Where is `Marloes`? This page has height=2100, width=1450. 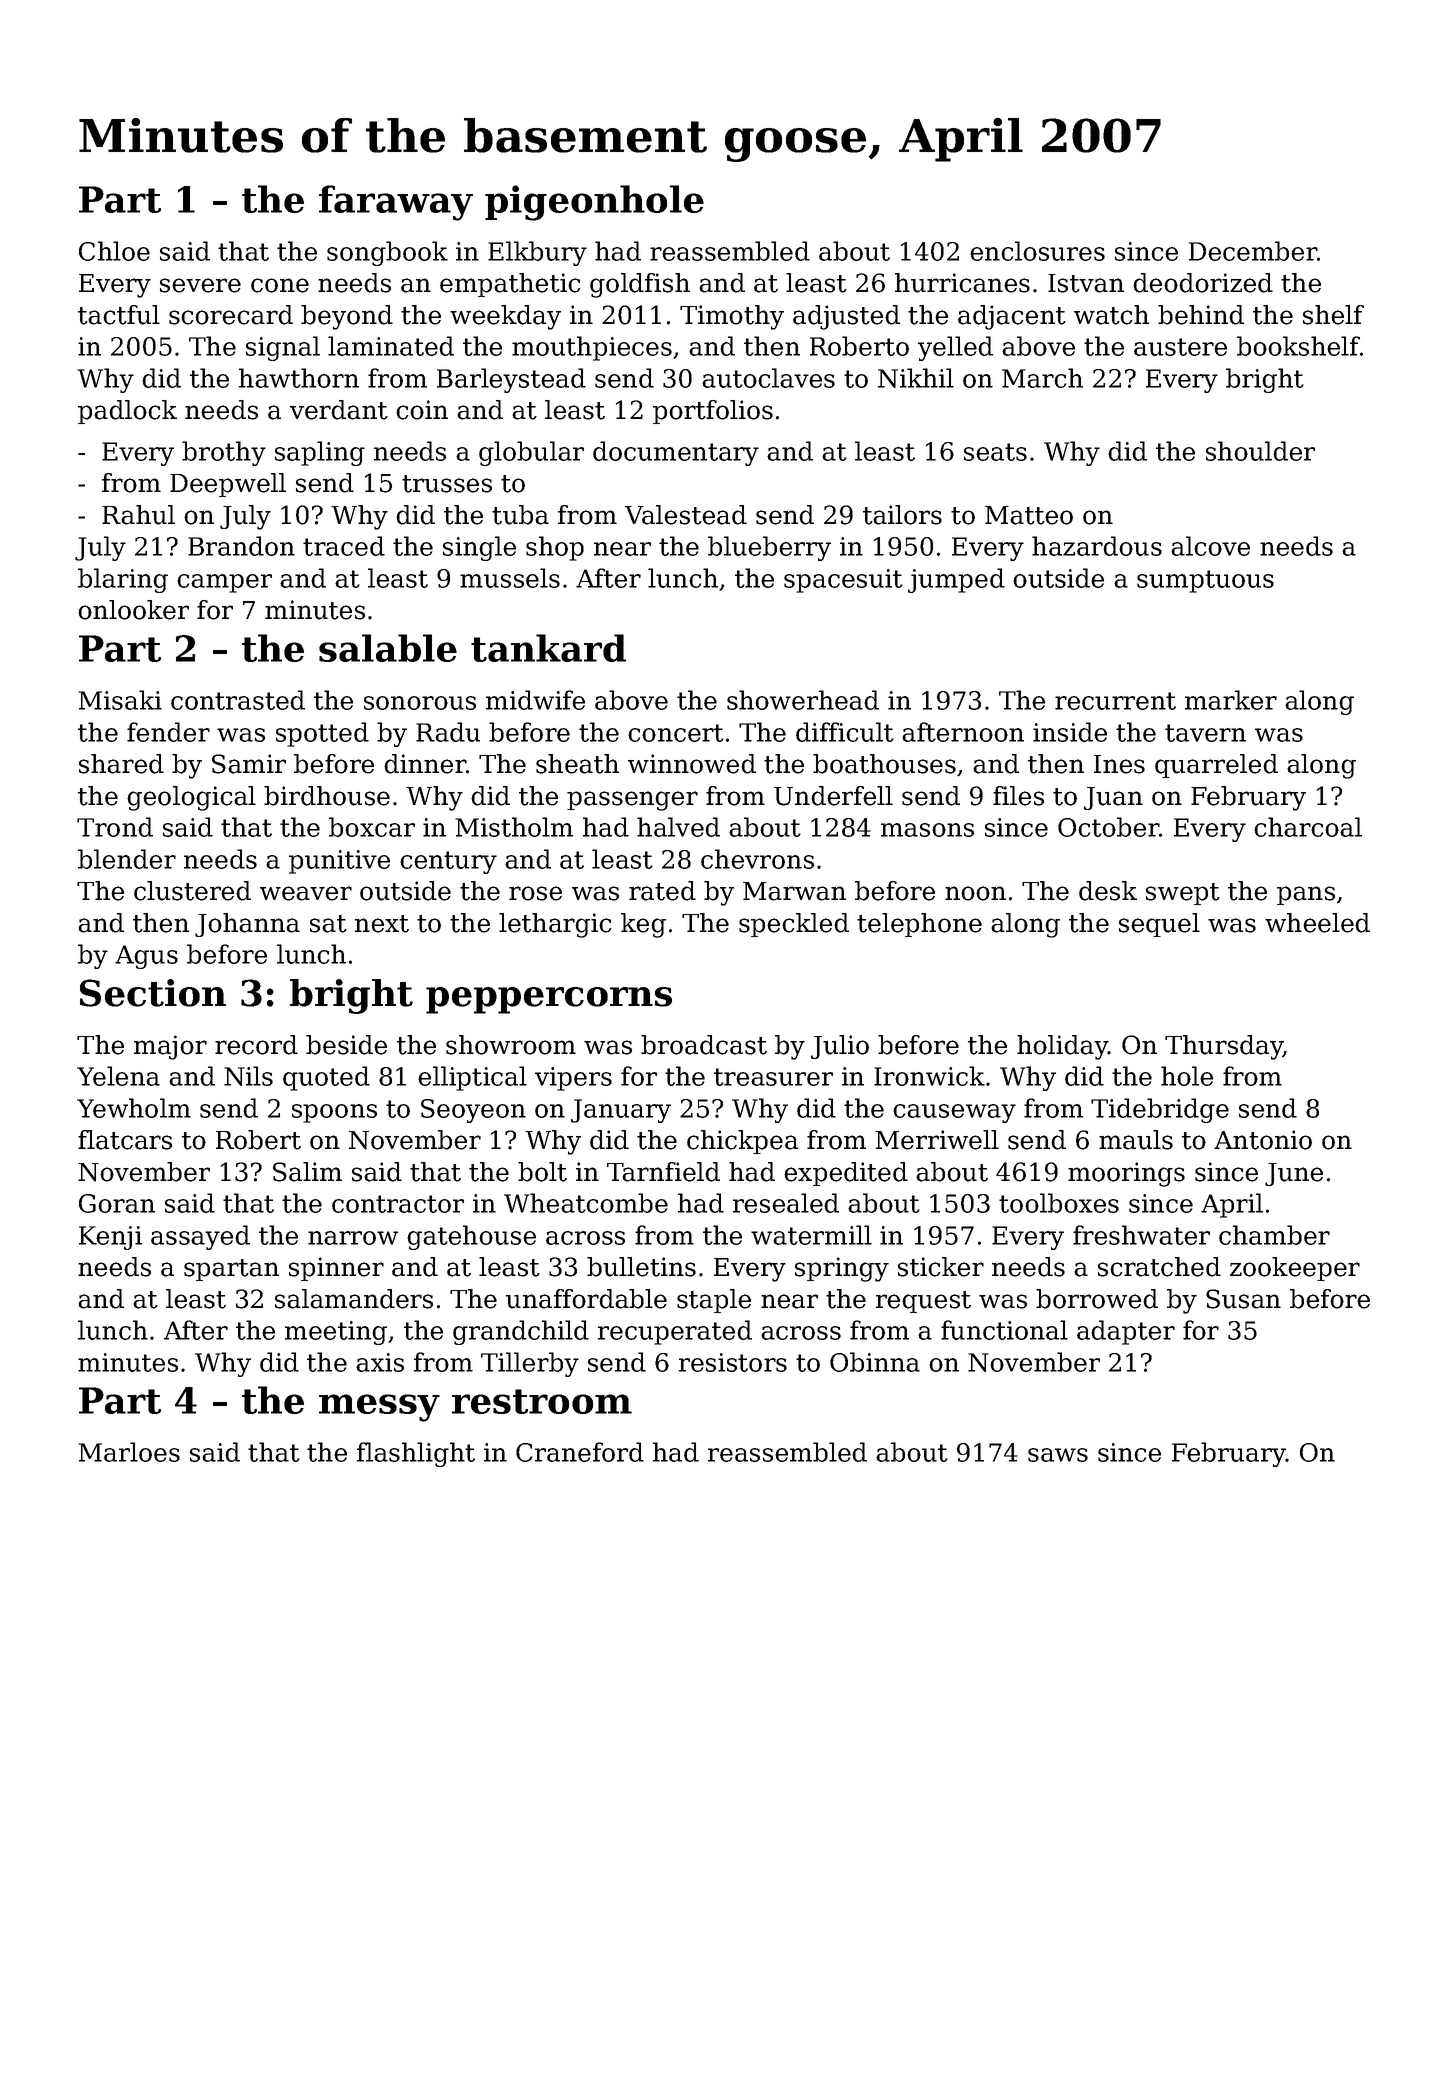
Marloes is located at coordinates (129, 1452).
